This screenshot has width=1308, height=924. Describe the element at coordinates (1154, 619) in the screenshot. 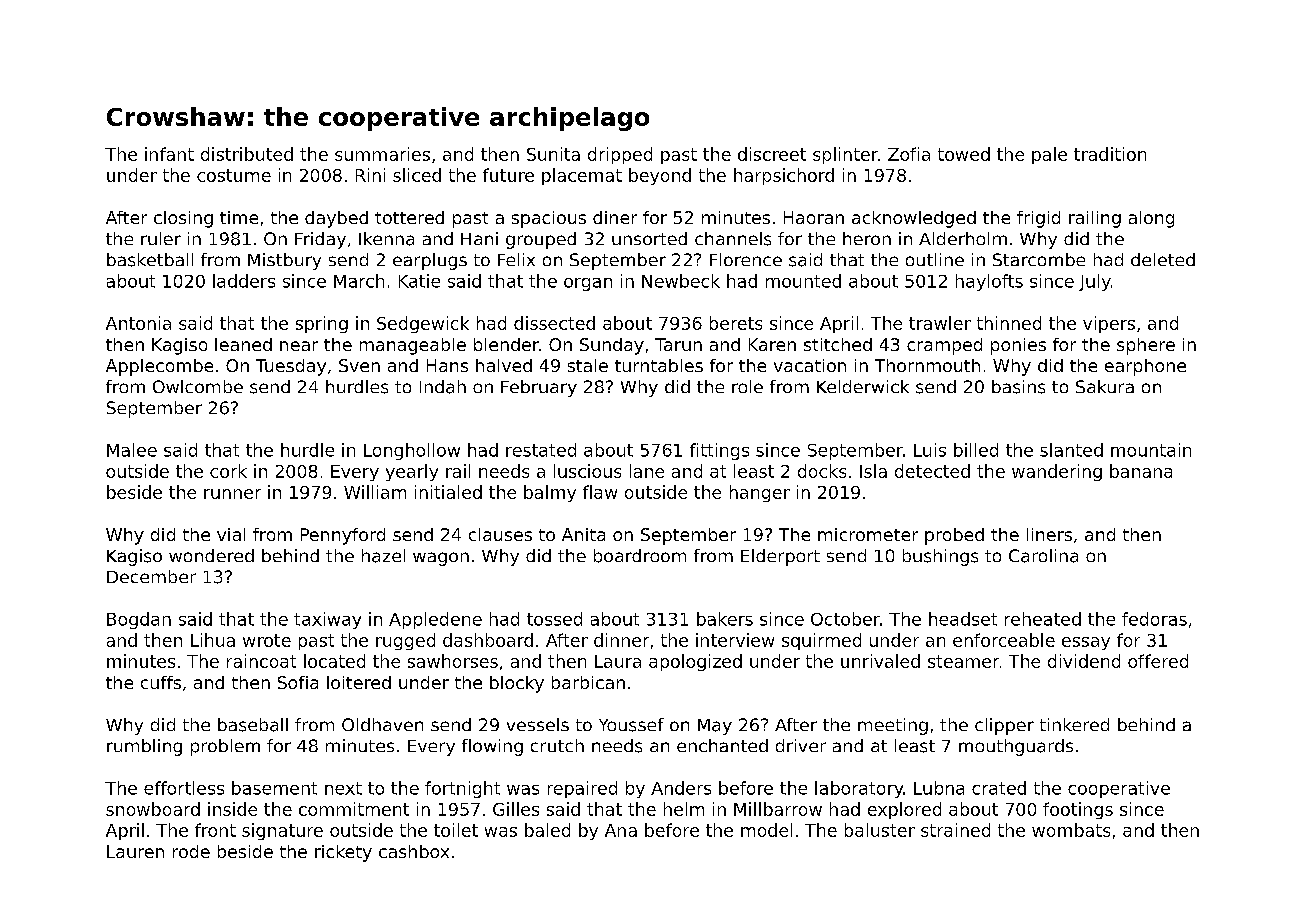

I see `fedoras` at that location.
